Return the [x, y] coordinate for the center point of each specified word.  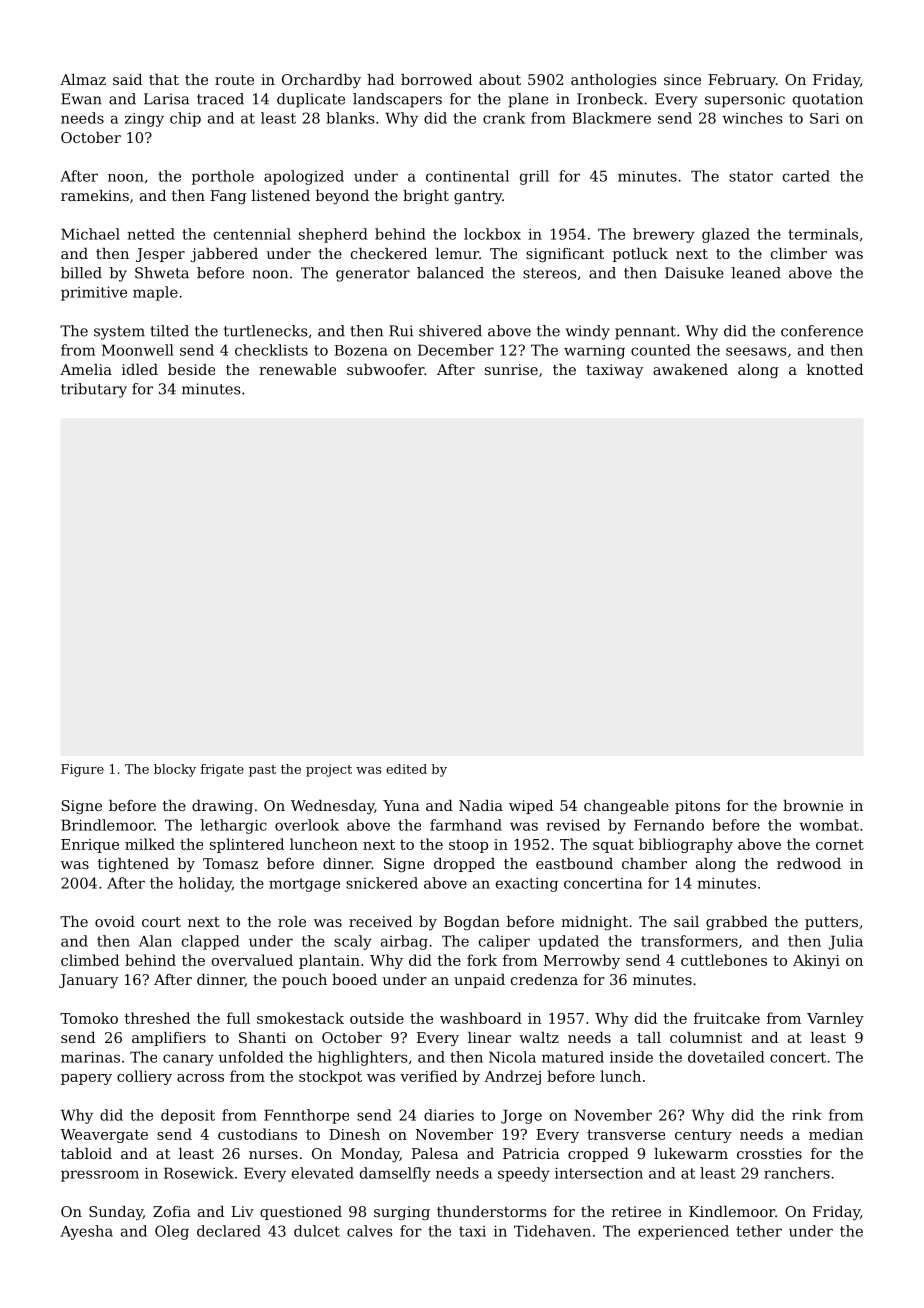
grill [534, 177]
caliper [504, 942]
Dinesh [354, 1134]
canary [188, 1060]
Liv [242, 1211]
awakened [690, 369]
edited [406, 769]
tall [649, 1037]
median [836, 1134]
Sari [824, 118]
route [234, 80]
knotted [835, 369]
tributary [94, 390]
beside [191, 369]
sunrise [511, 369]
